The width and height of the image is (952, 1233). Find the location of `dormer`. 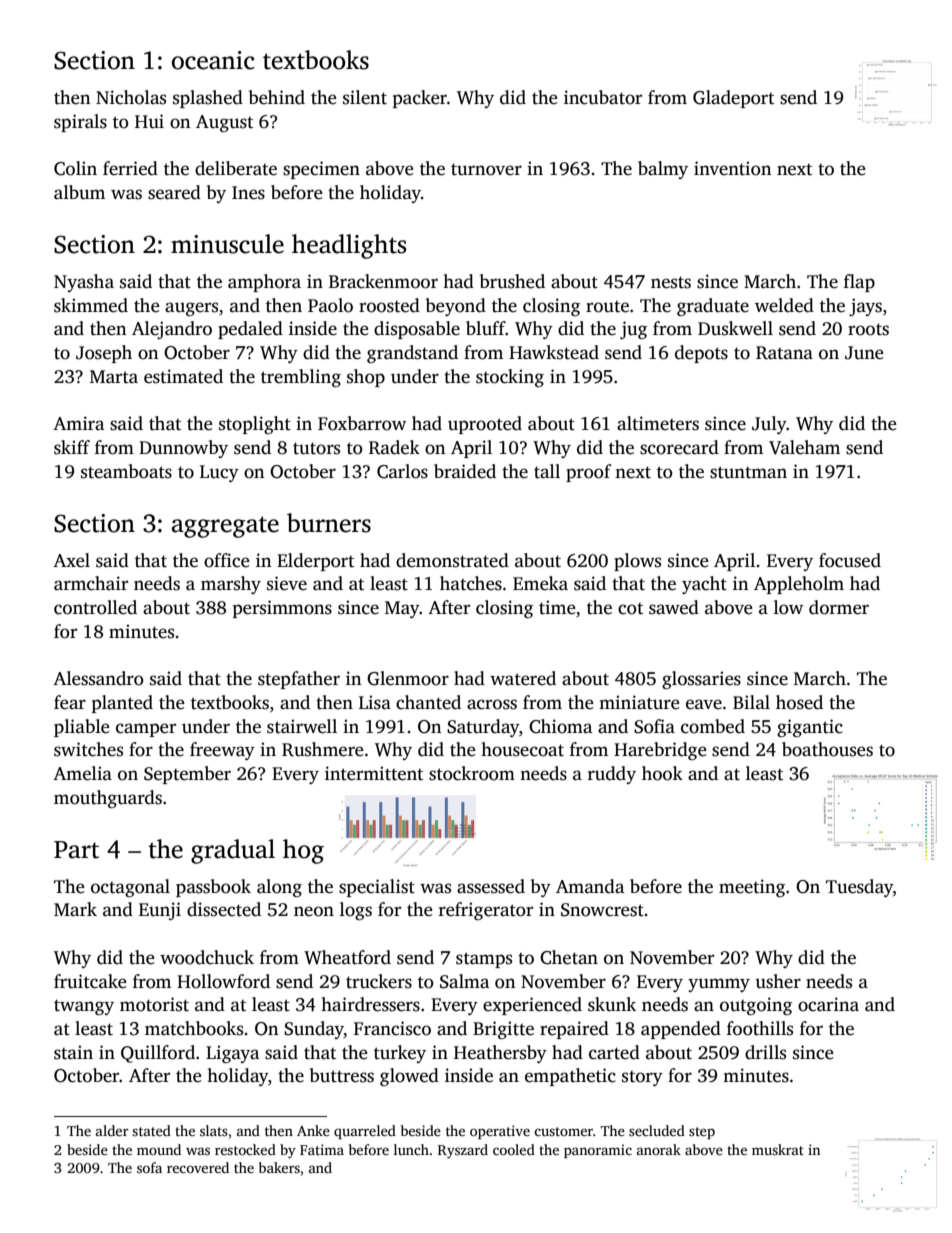

dormer is located at coordinates (839, 607).
